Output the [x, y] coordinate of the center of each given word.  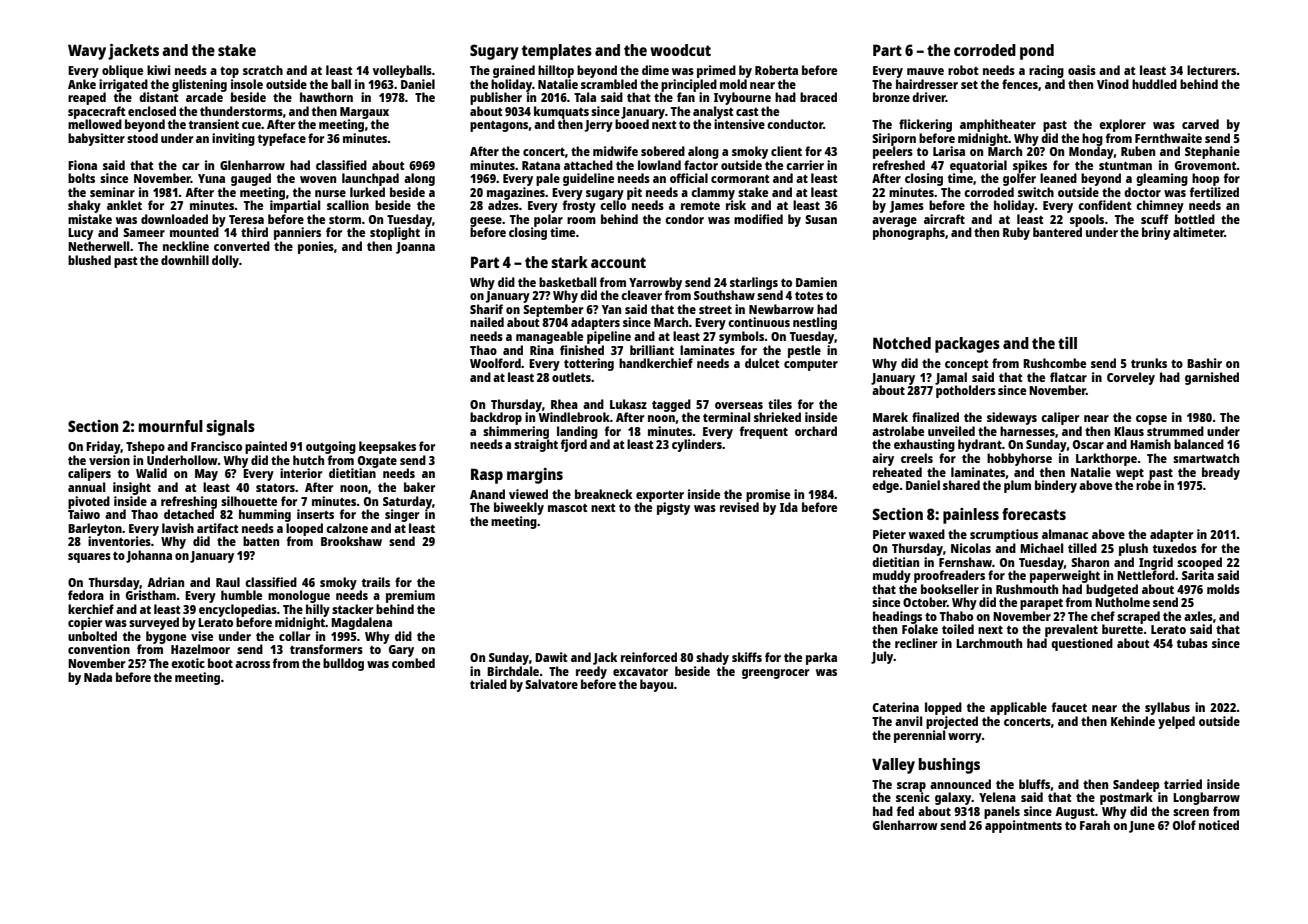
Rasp [487, 476]
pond [1037, 52]
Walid [151, 473]
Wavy [87, 52]
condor [684, 219]
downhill [185, 260]
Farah [1095, 825]
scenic [913, 797]
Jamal [951, 378]
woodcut [680, 50]
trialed [488, 684]
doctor [1142, 192]
